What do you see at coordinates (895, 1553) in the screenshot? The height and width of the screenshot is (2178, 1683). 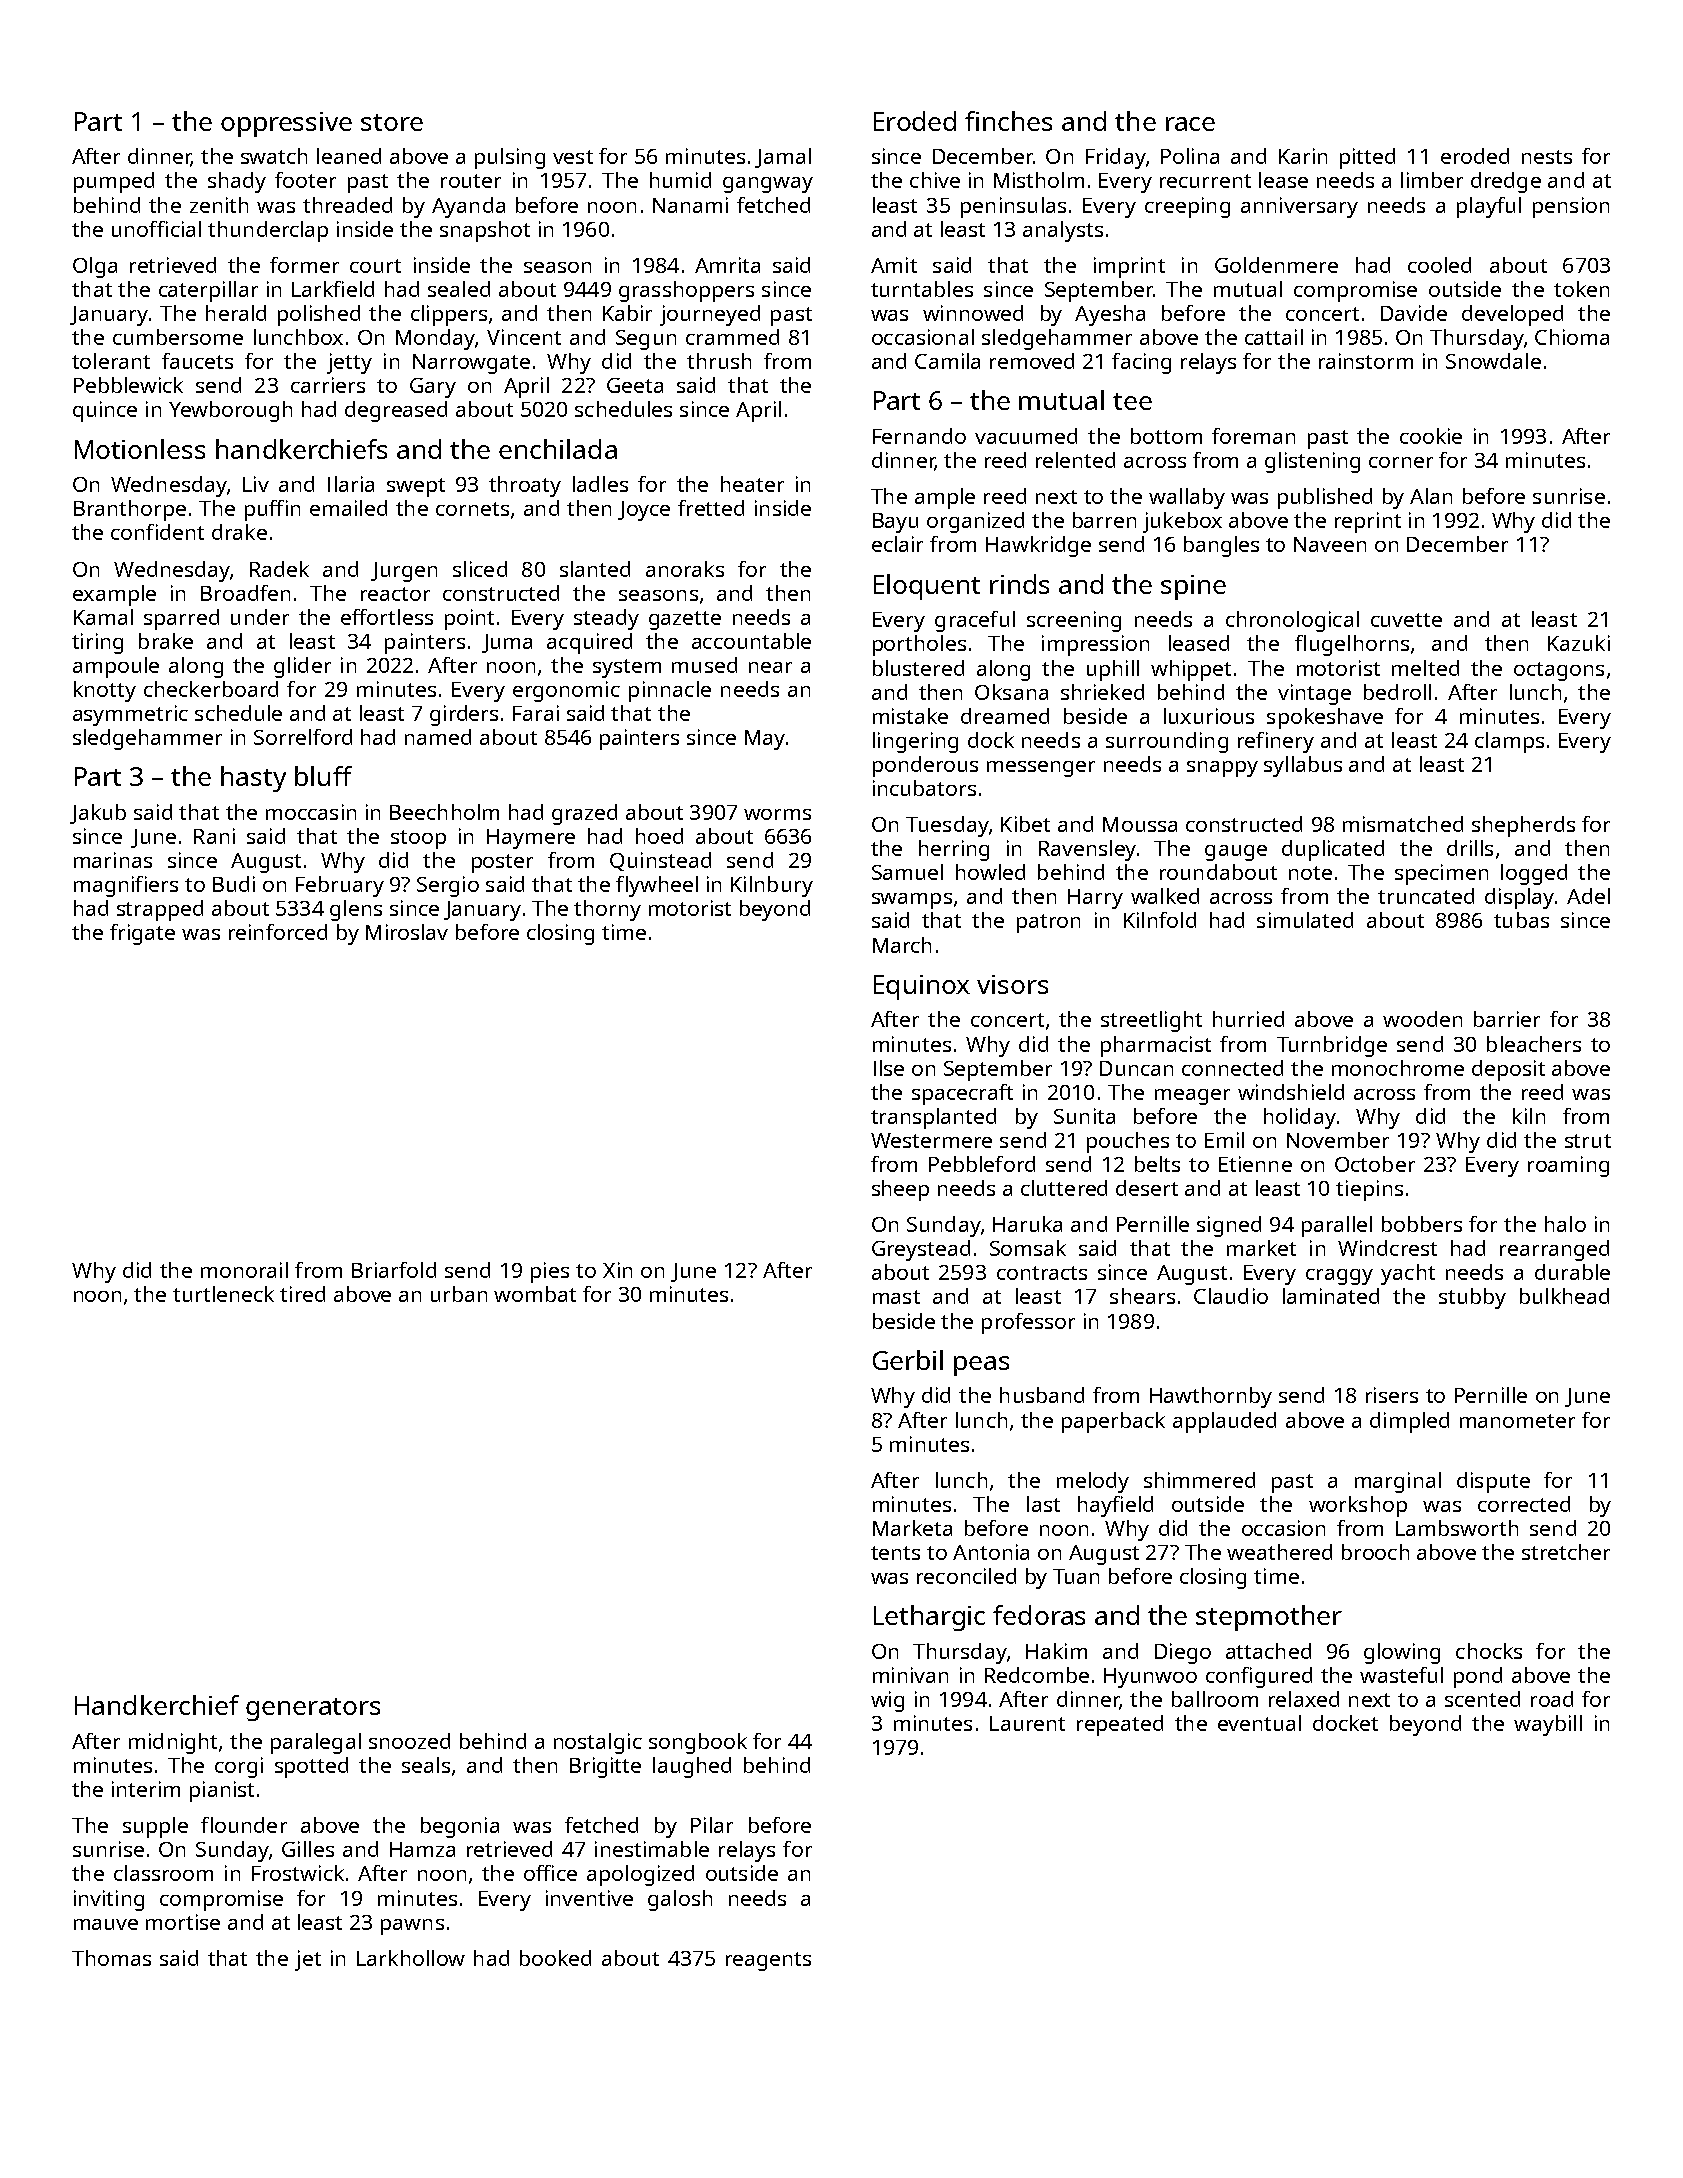 I see `tents` at bounding box center [895, 1553].
